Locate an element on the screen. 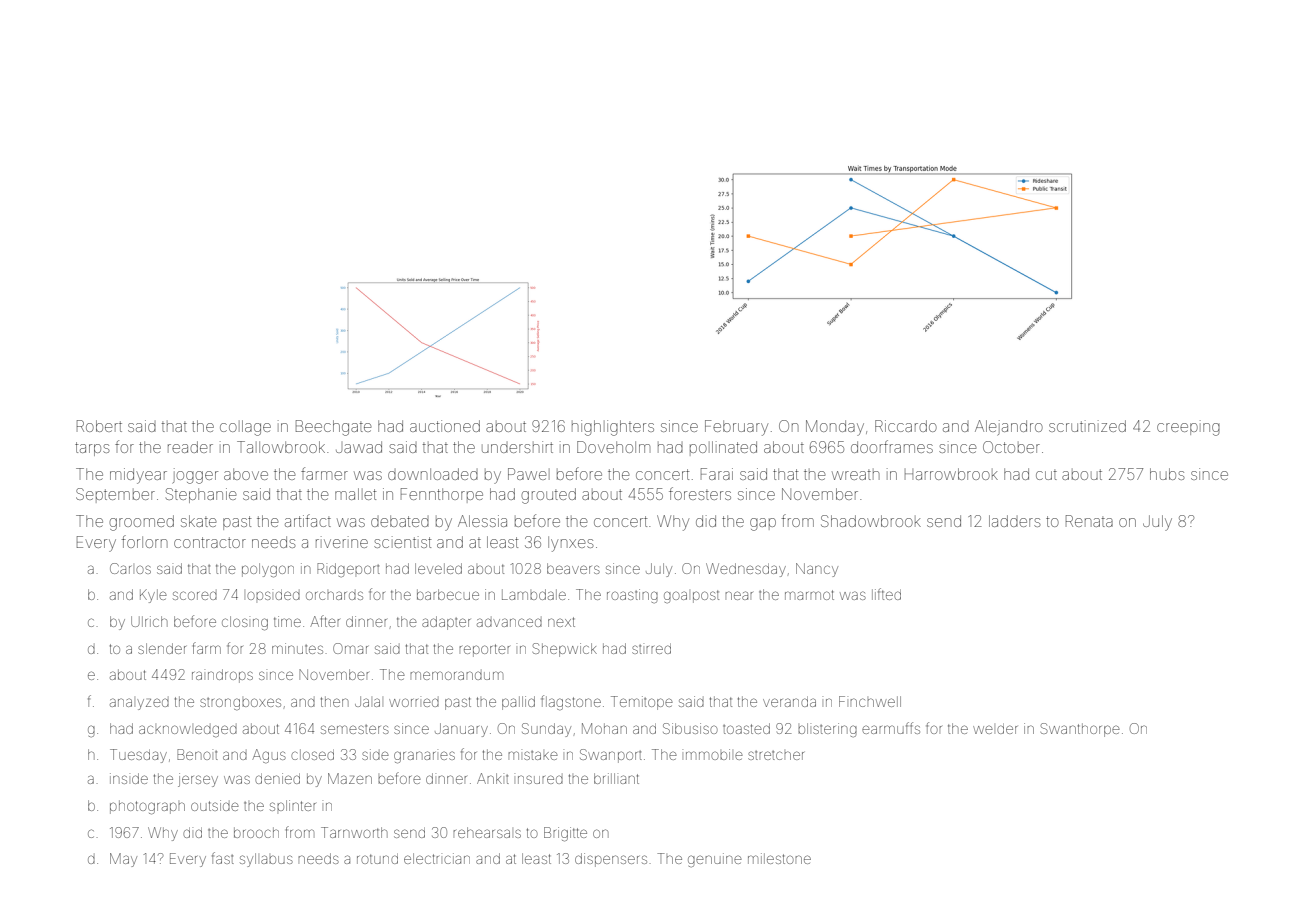 Image resolution: width=1308 pixels, height=924 pixels. jogger is located at coordinates (195, 476).
